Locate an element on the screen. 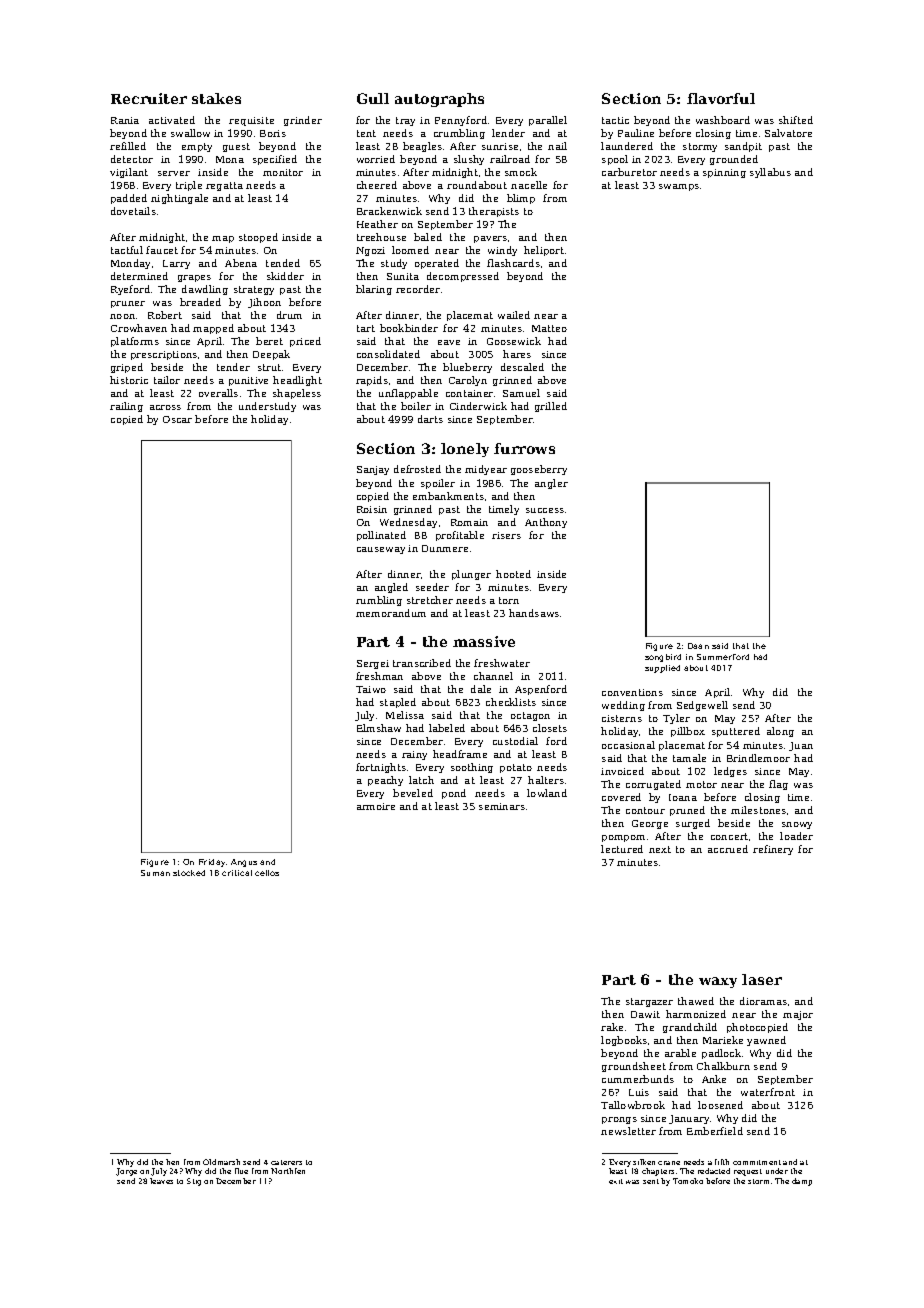 The width and height of the screenshot is (924, 1308). gooseberry is located at coordinates (539, 470).
